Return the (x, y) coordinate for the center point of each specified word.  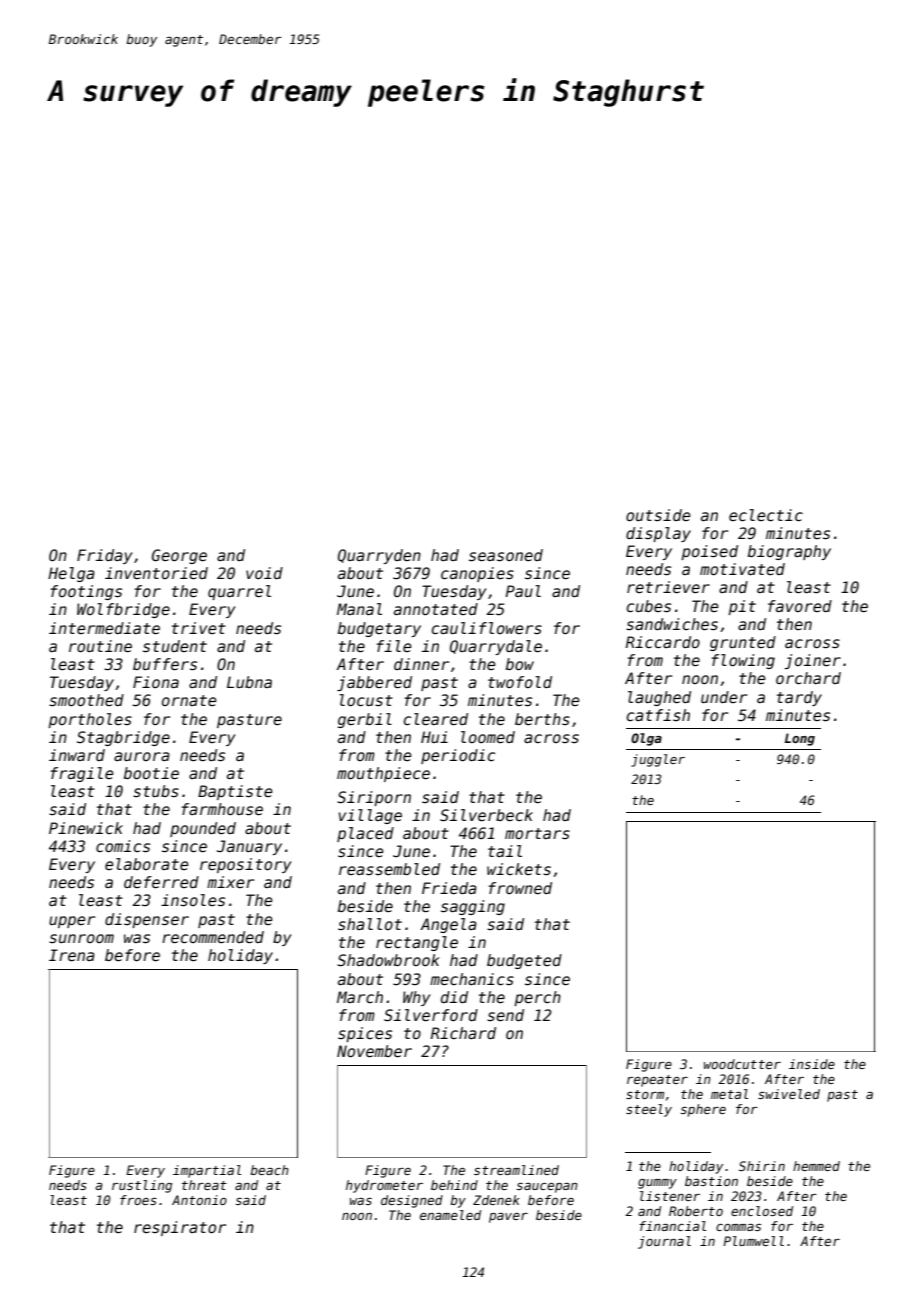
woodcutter (742, 1064)
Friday (105, 556)
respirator (180, 1228)
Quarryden (379, 556)
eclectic (766, 515)
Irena (72, 955)
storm (645, 1094)
